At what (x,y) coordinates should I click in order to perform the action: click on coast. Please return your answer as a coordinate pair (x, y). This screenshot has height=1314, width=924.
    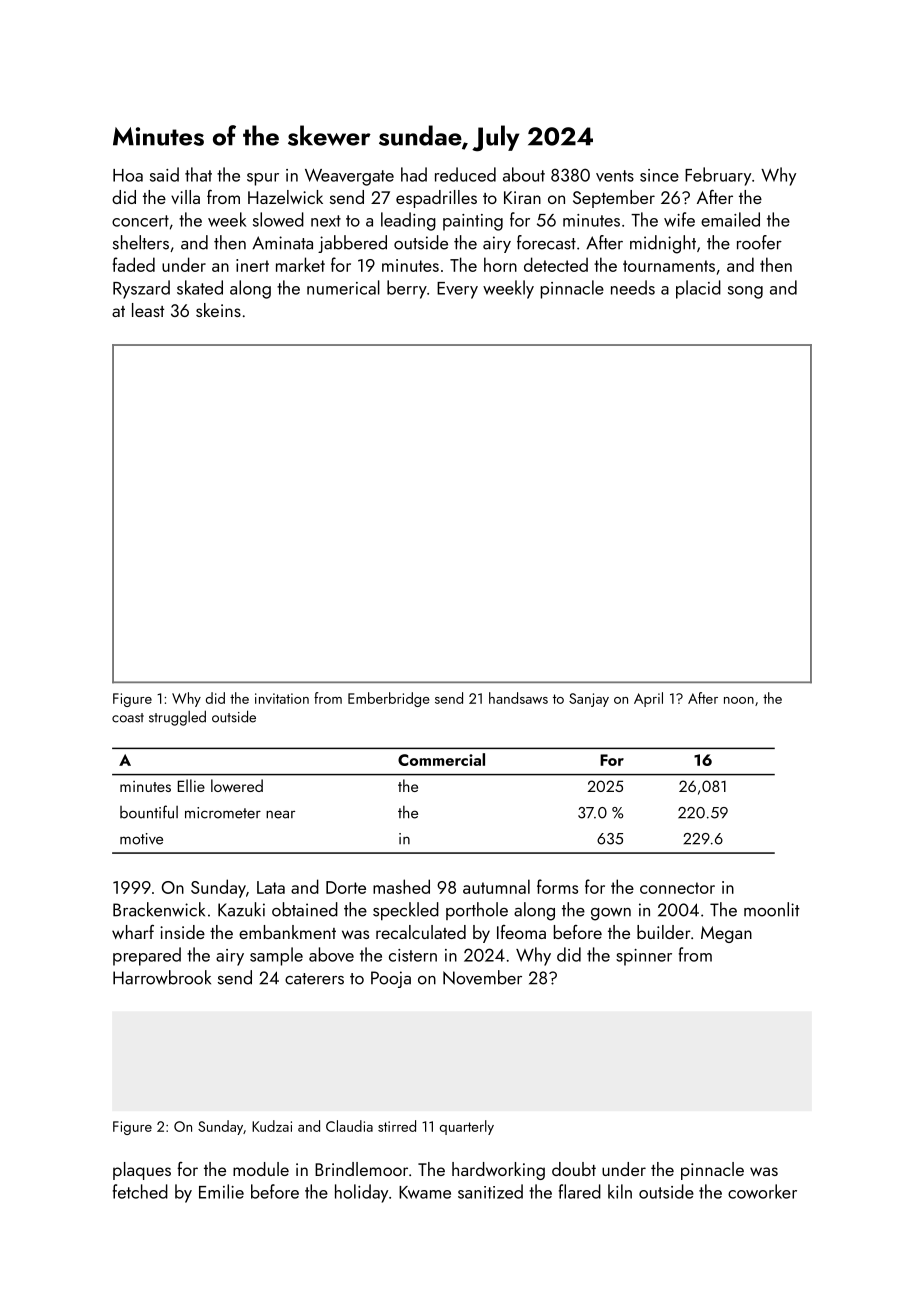
    Looking at the image, I should click on (128, 718).
